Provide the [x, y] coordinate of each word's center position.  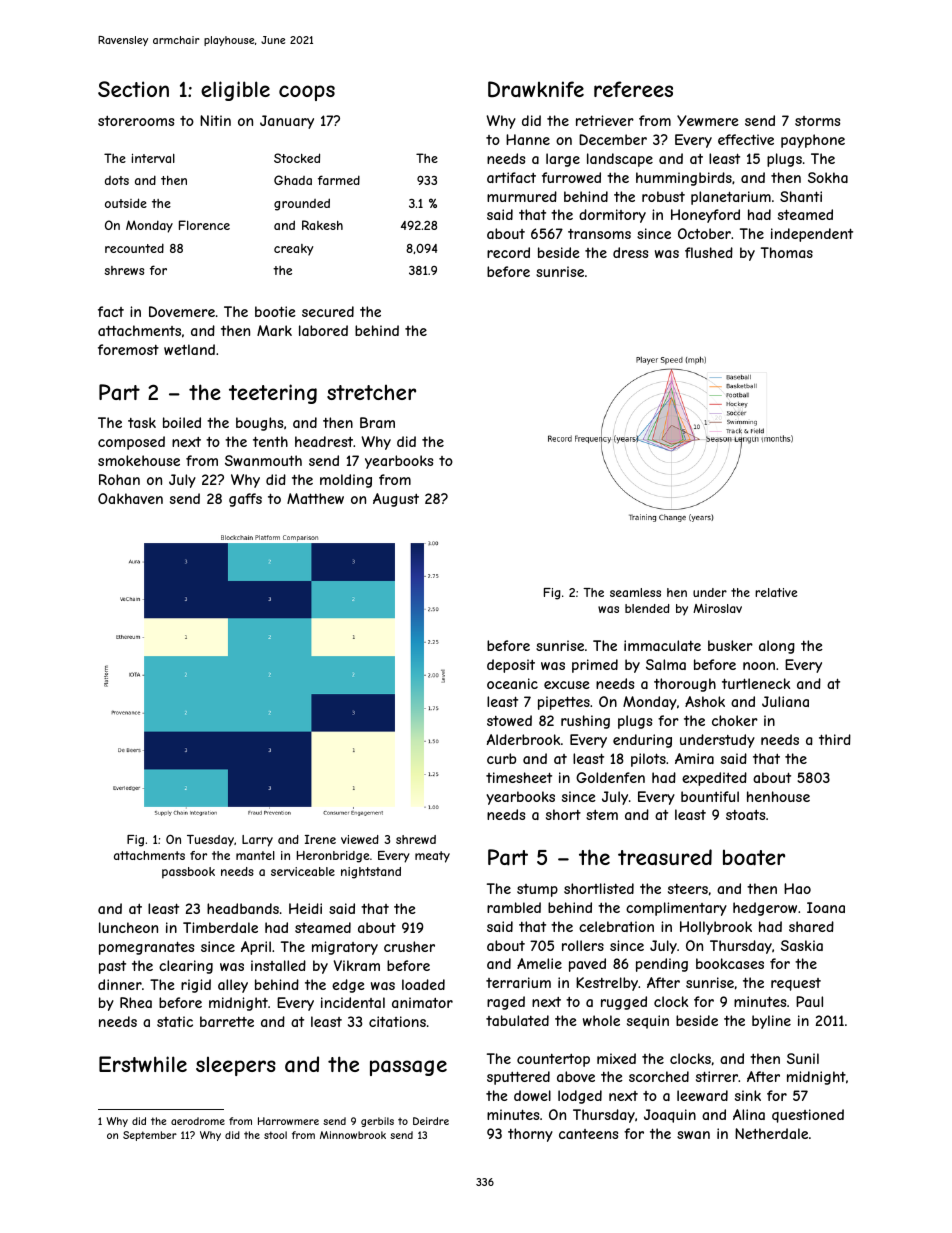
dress [630, 252]
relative [776, 592]
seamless [635, 592]
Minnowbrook [353, 1135]
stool [275, 1135]
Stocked [297, 158]
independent [812, 235]
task [142, 422]
